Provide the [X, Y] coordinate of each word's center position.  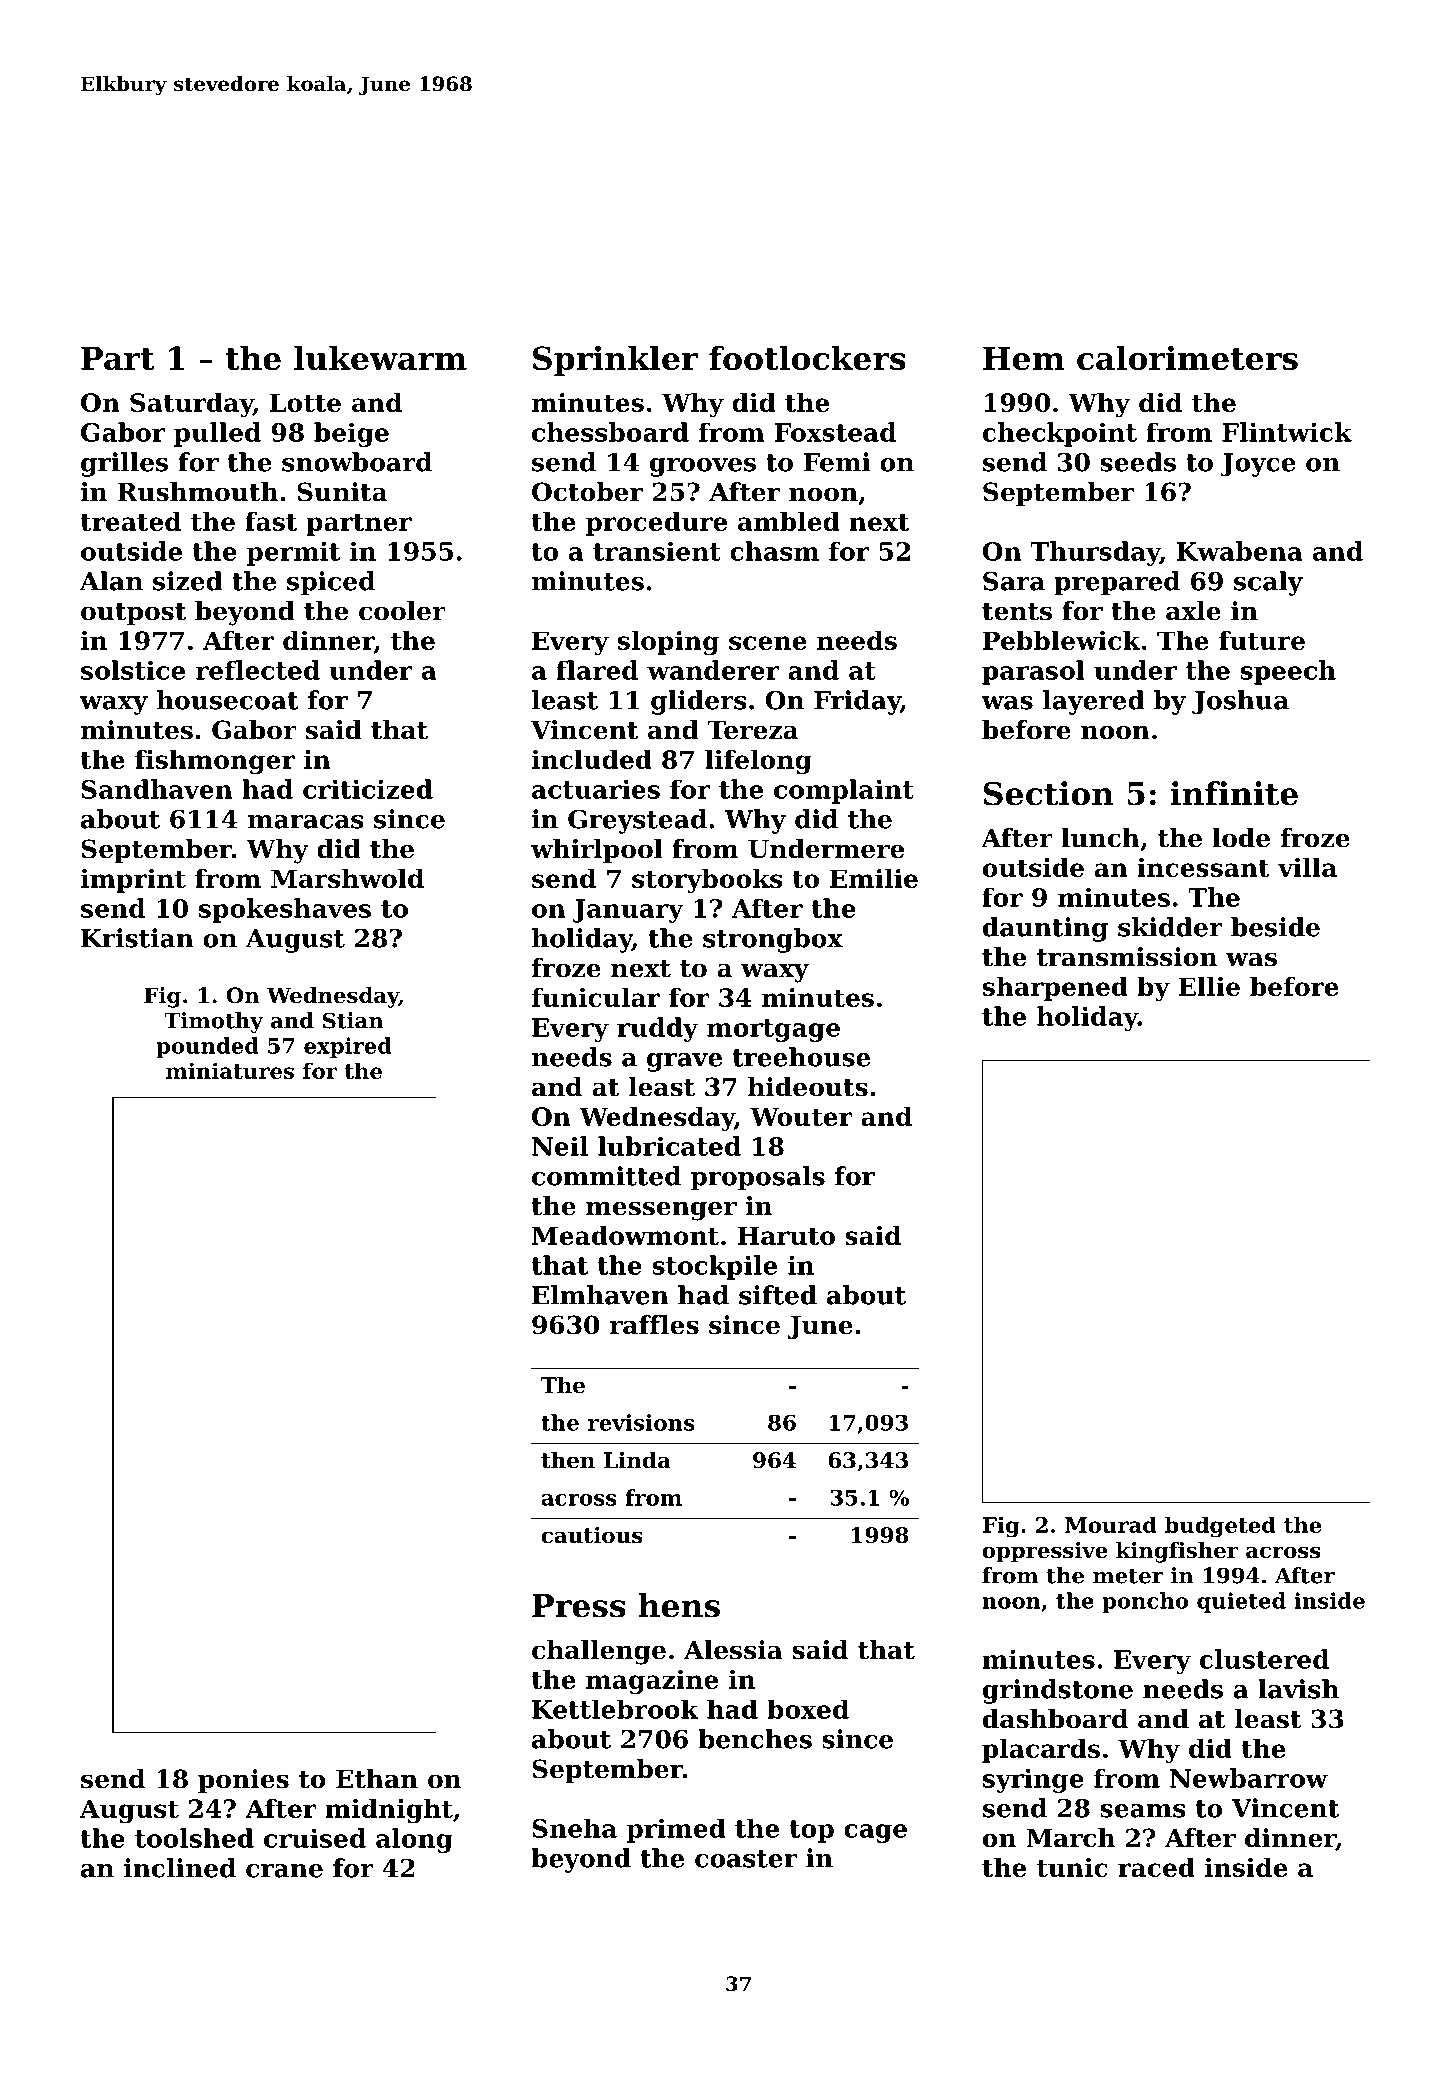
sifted [778, 1295]
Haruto [786, 1235]
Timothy [213, 1022]
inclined [180, 1868]
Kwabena [1240, 551]
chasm [774, 551]
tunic [1072, 1867]
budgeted [1220, 1527]
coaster [746, 1859]
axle [1193, 611]
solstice [133, 670]
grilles [124, 464]
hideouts [808, 1087]
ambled [789, 521]
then [568, 1460]
